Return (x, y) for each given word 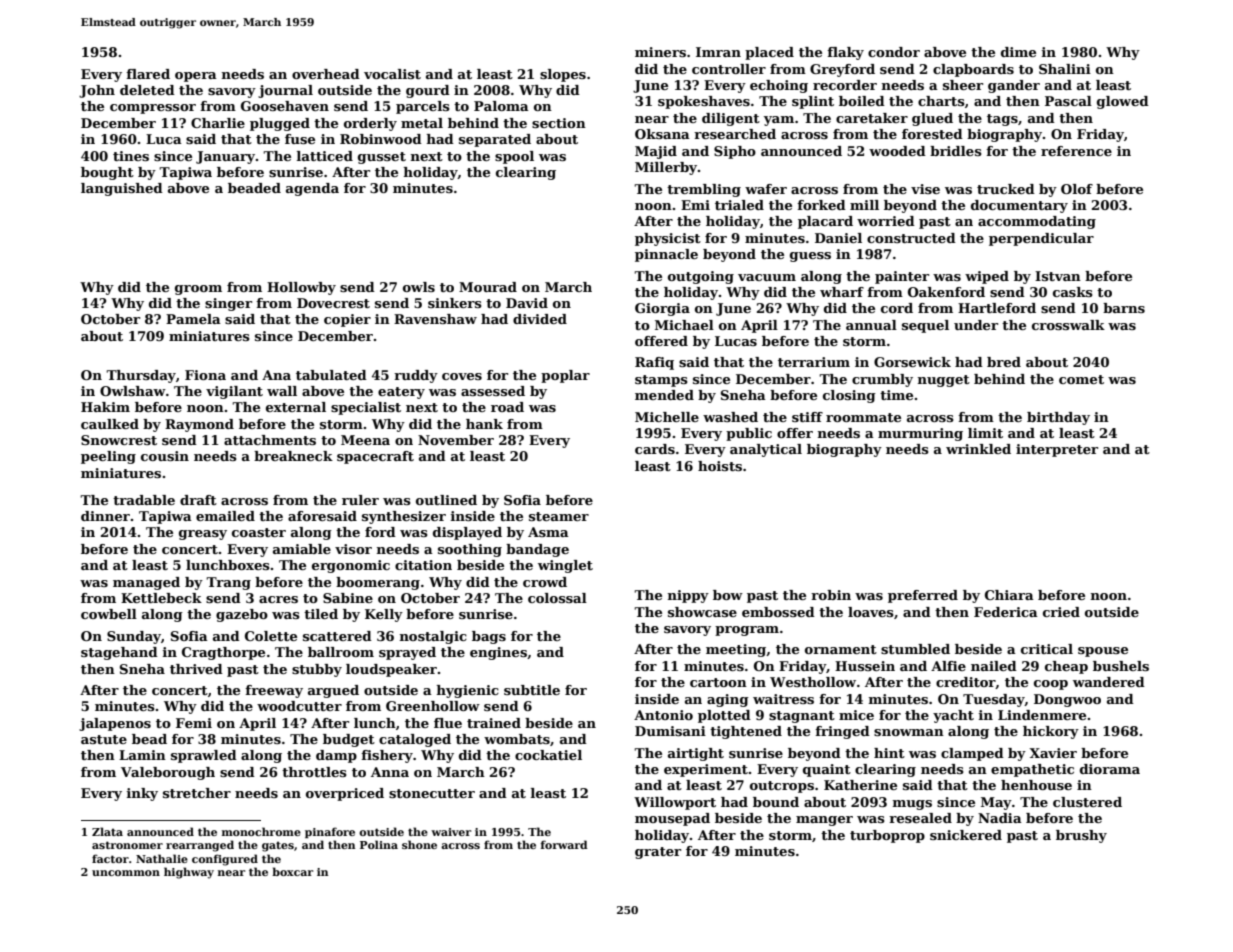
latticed (325, 156)
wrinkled (978, 449)
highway (189, 873)
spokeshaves (704, 102)
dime (1018, 52)
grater (658, 853)
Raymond (199, 425)
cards (655, 449)
